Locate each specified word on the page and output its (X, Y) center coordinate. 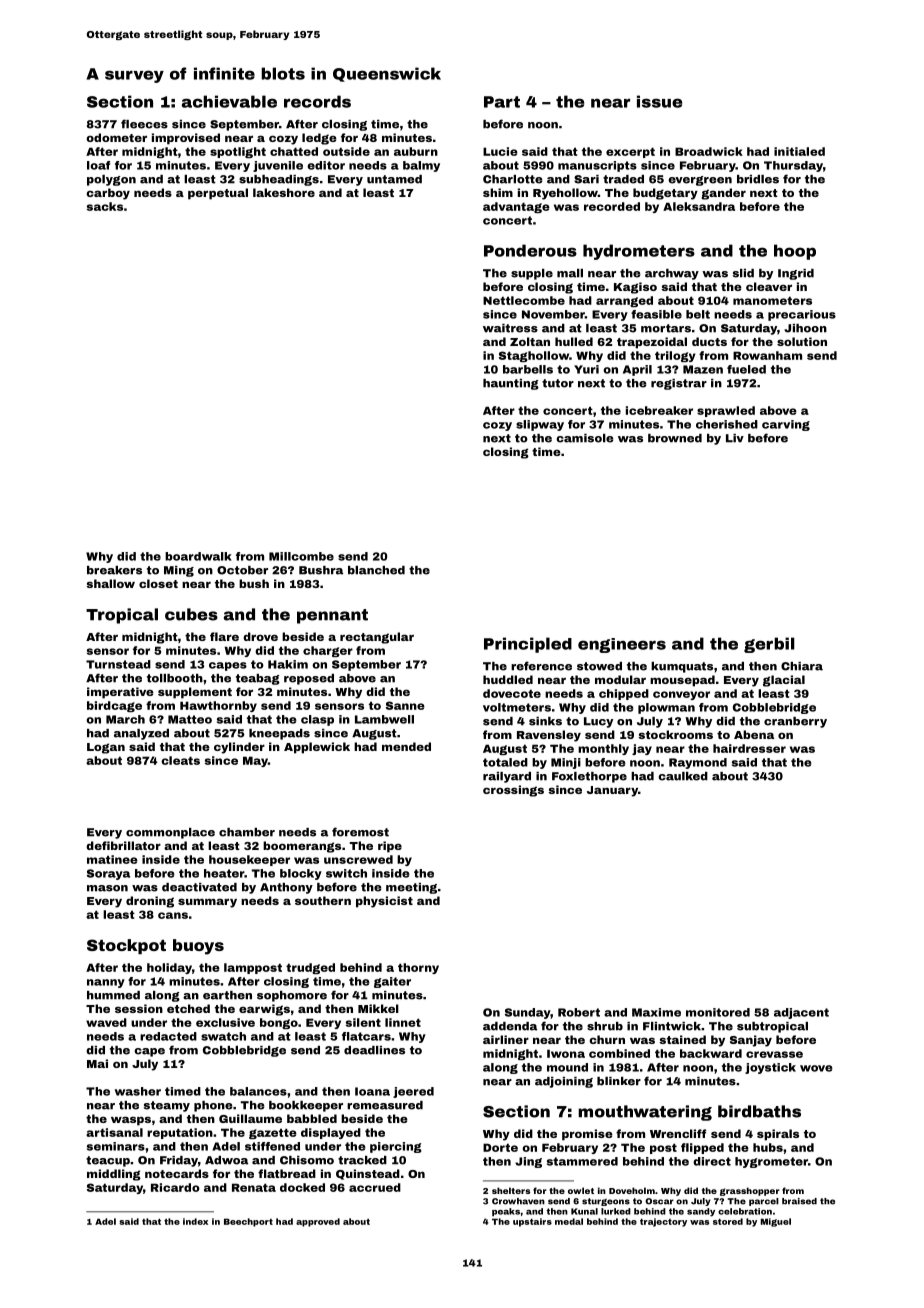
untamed (394, 179)
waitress (510, 328)
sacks (105, 206)
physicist (384, 902)
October (242, 570)
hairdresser (749, 748)
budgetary (665, 194)
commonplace (170, 833)
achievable (229, 101)
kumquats (682, 667)
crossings (513, 791)
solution (802, 341)
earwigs (264, 1010)
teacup (108, 1161)
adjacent (801, 1013)
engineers (622, 645)
